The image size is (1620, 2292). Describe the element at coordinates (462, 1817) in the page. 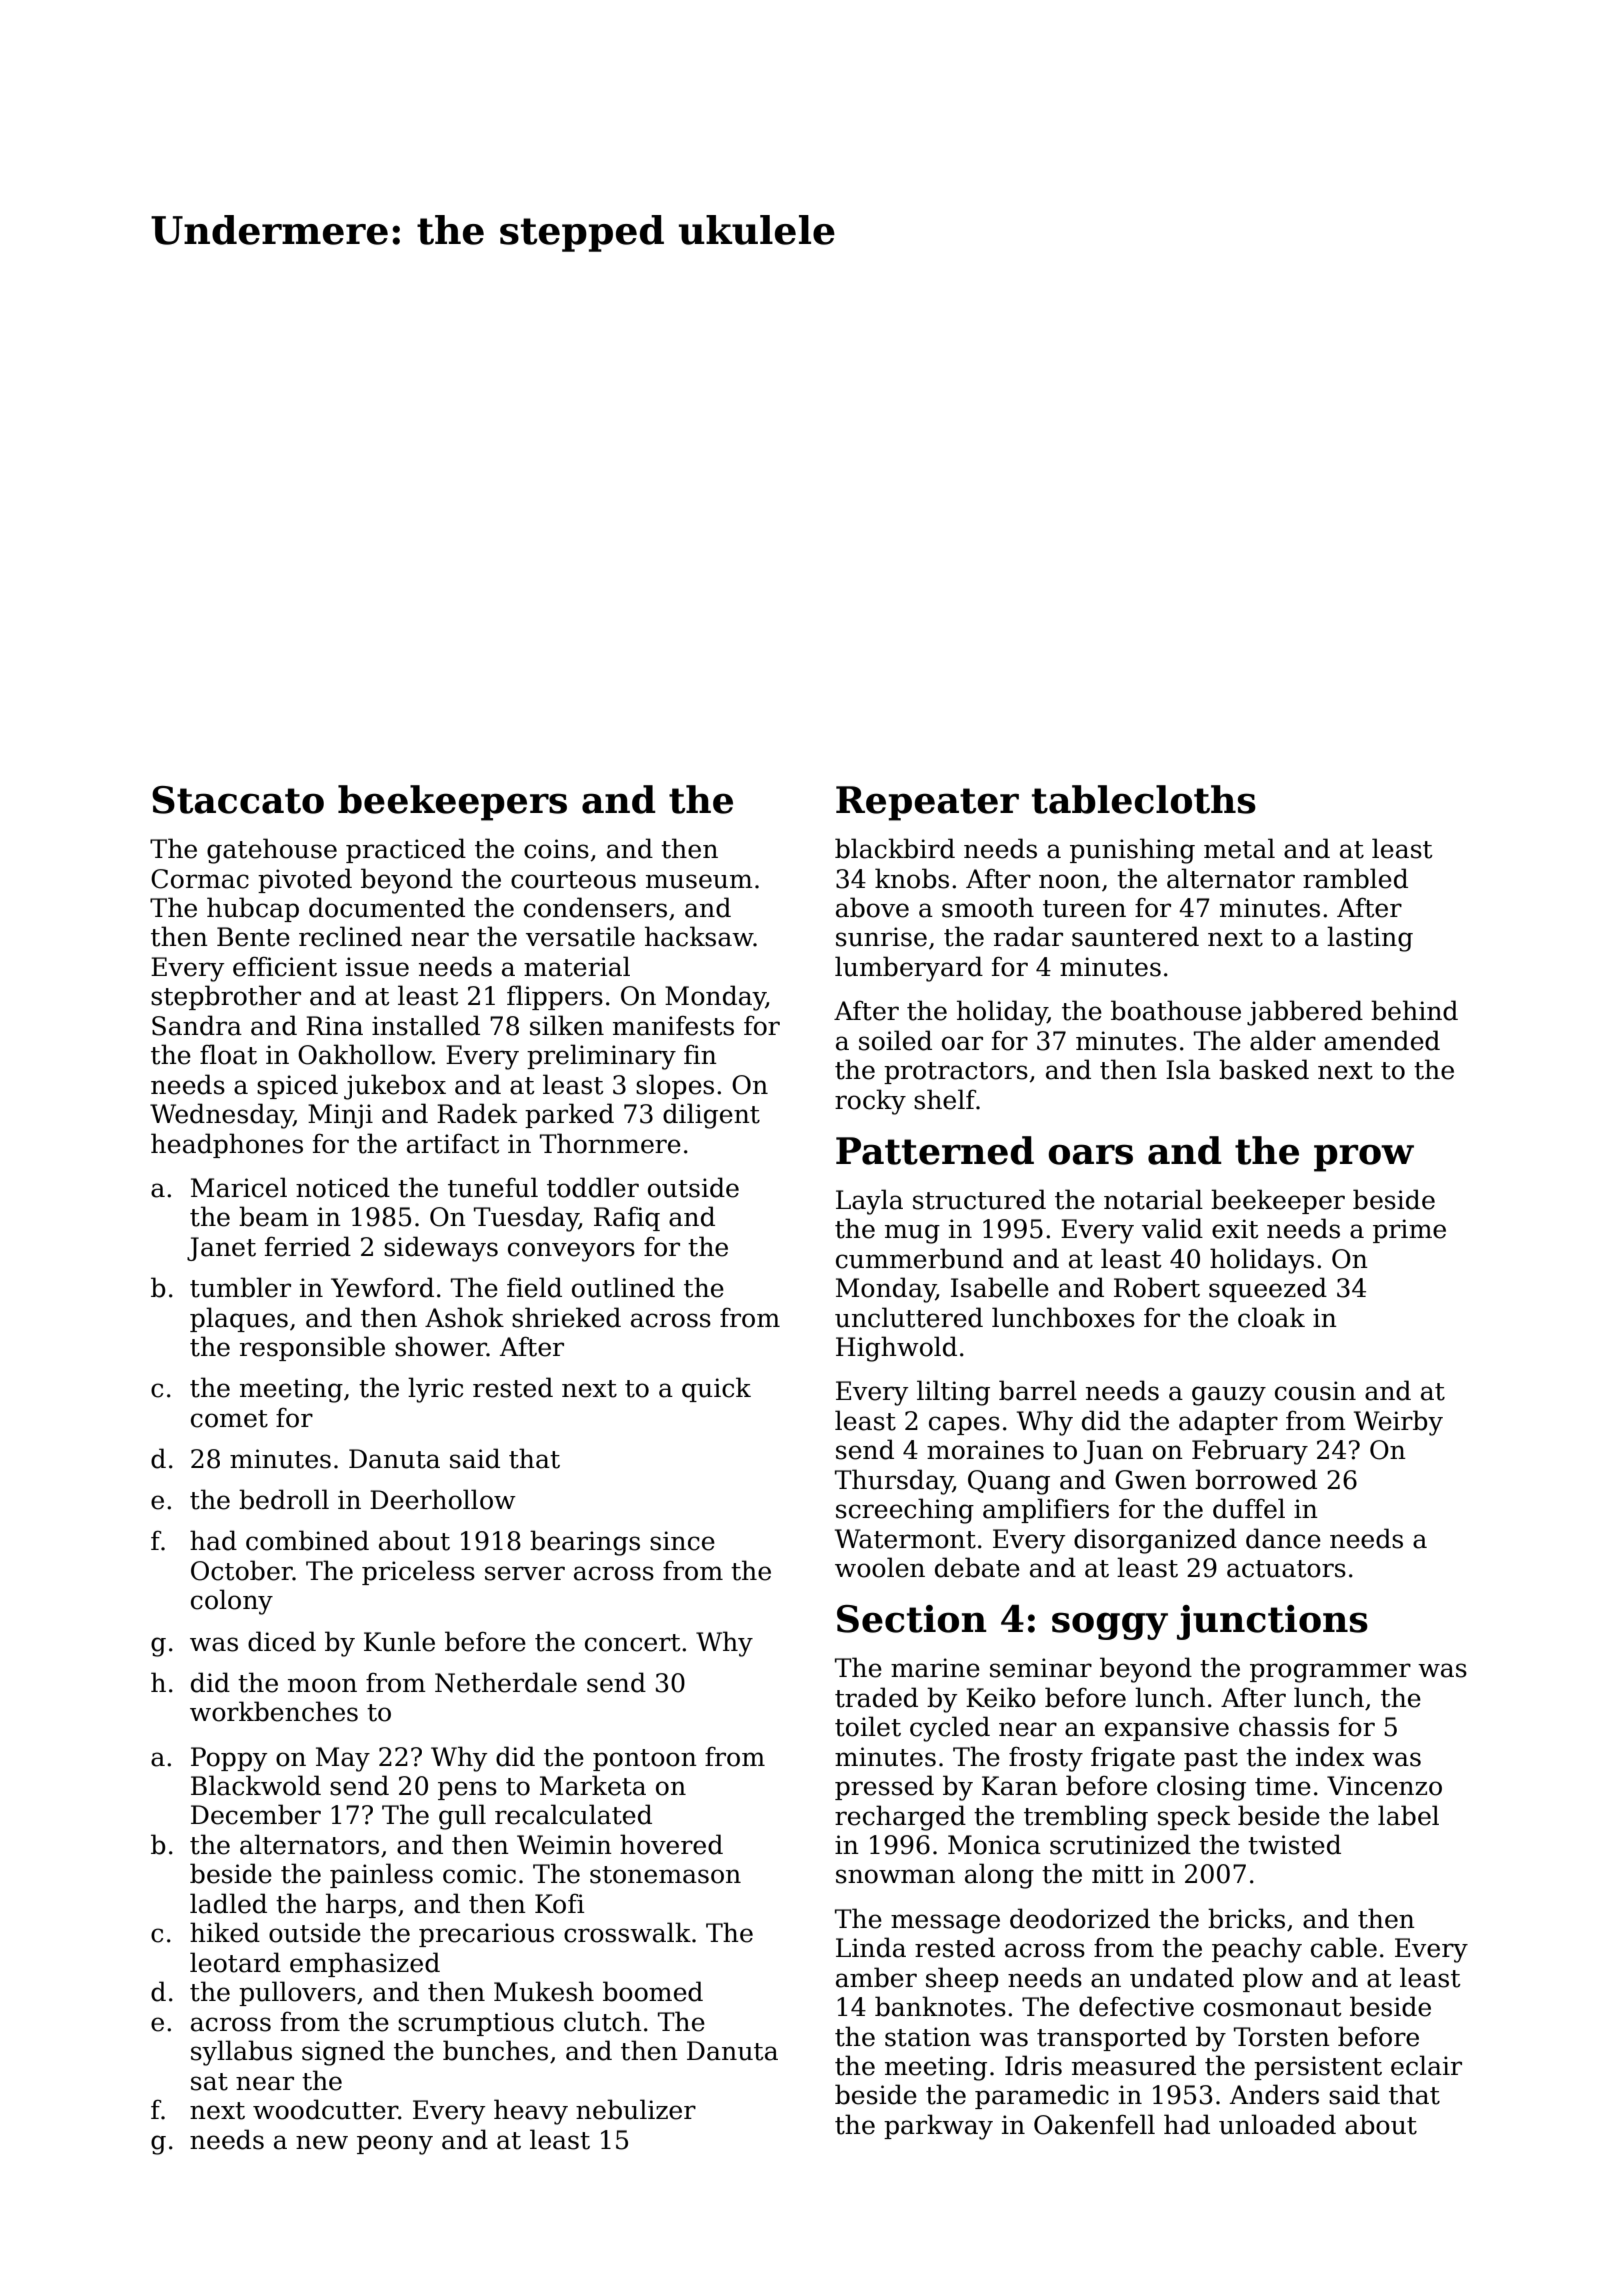

I see `gull` at that location.
